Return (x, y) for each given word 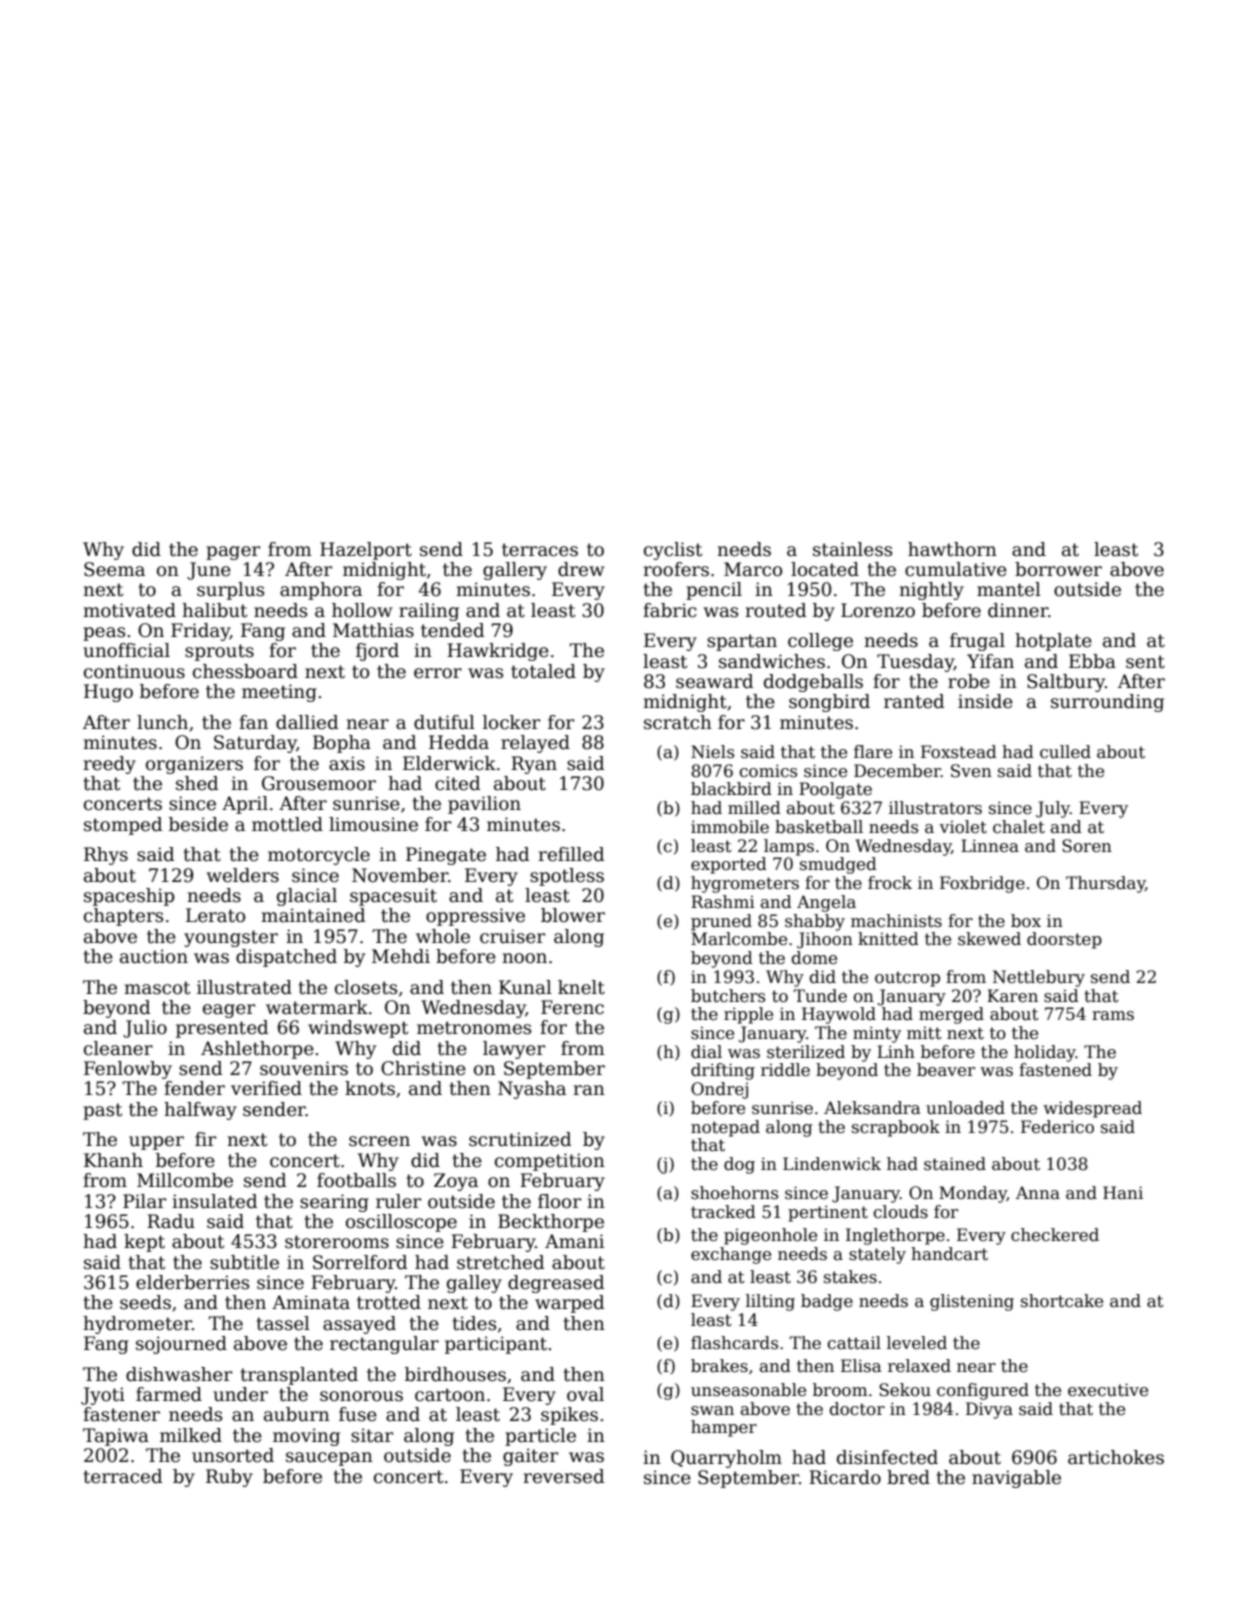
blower (573, 915)
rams (1113, 1016)
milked (191, 1435)
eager (229, 1011)
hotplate (1053, 642)
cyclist (673, 551)
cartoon (450, 1395)
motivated (129, 610)
